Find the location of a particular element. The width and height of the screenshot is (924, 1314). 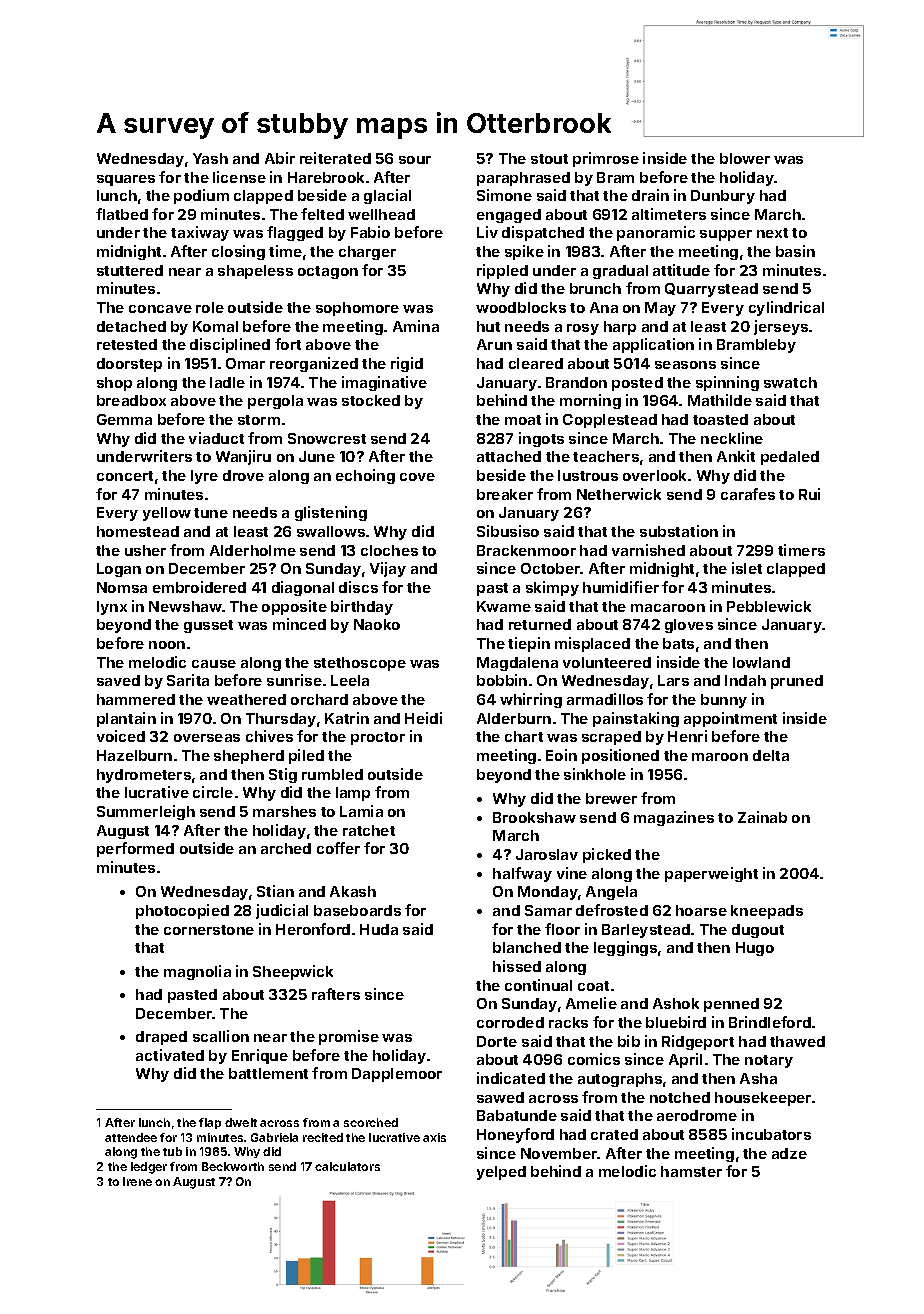

cornerstone is located at coordinates (209, 930).
